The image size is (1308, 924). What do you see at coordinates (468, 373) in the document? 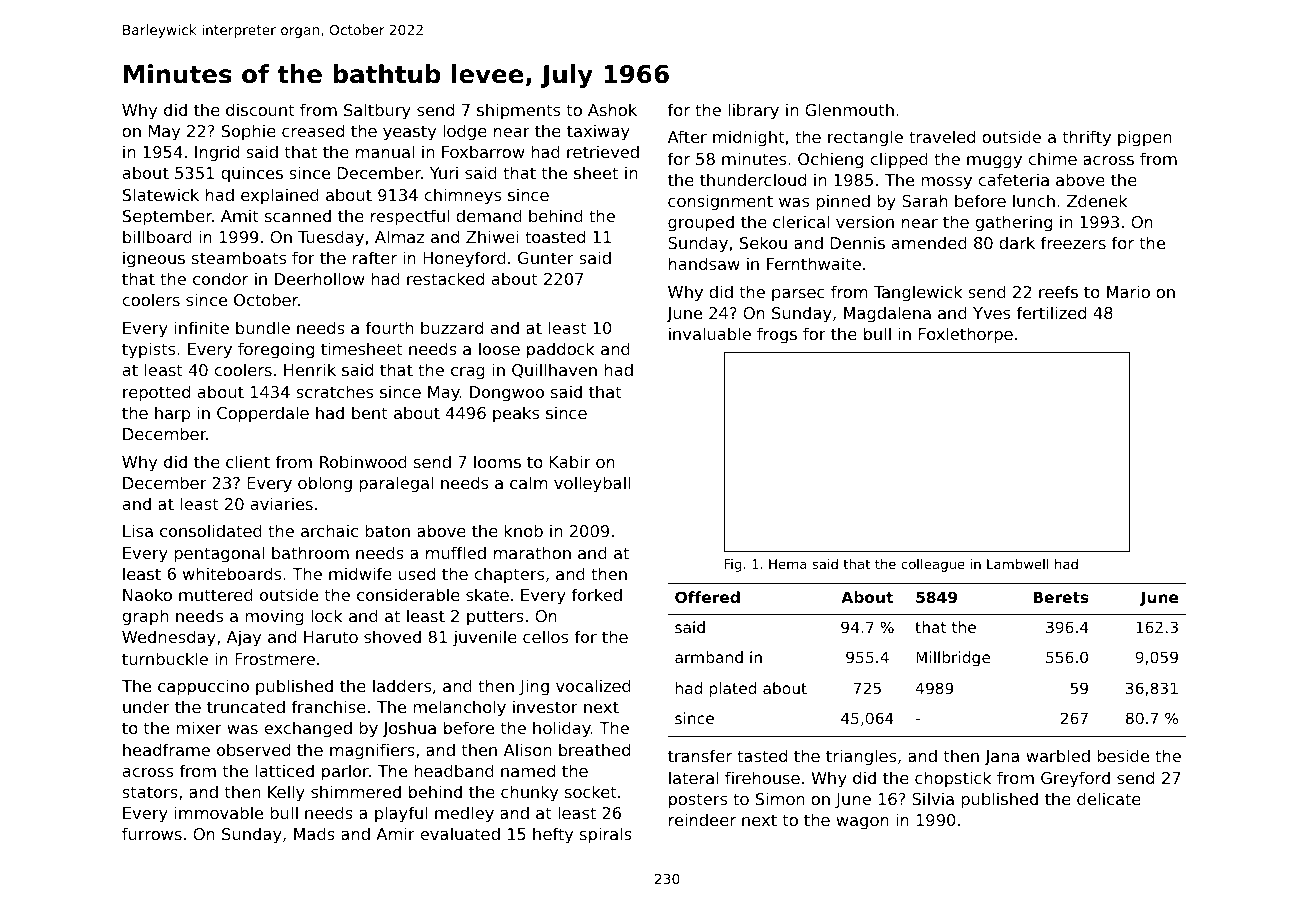
I see `crag` at bounding box center [468, 373].
